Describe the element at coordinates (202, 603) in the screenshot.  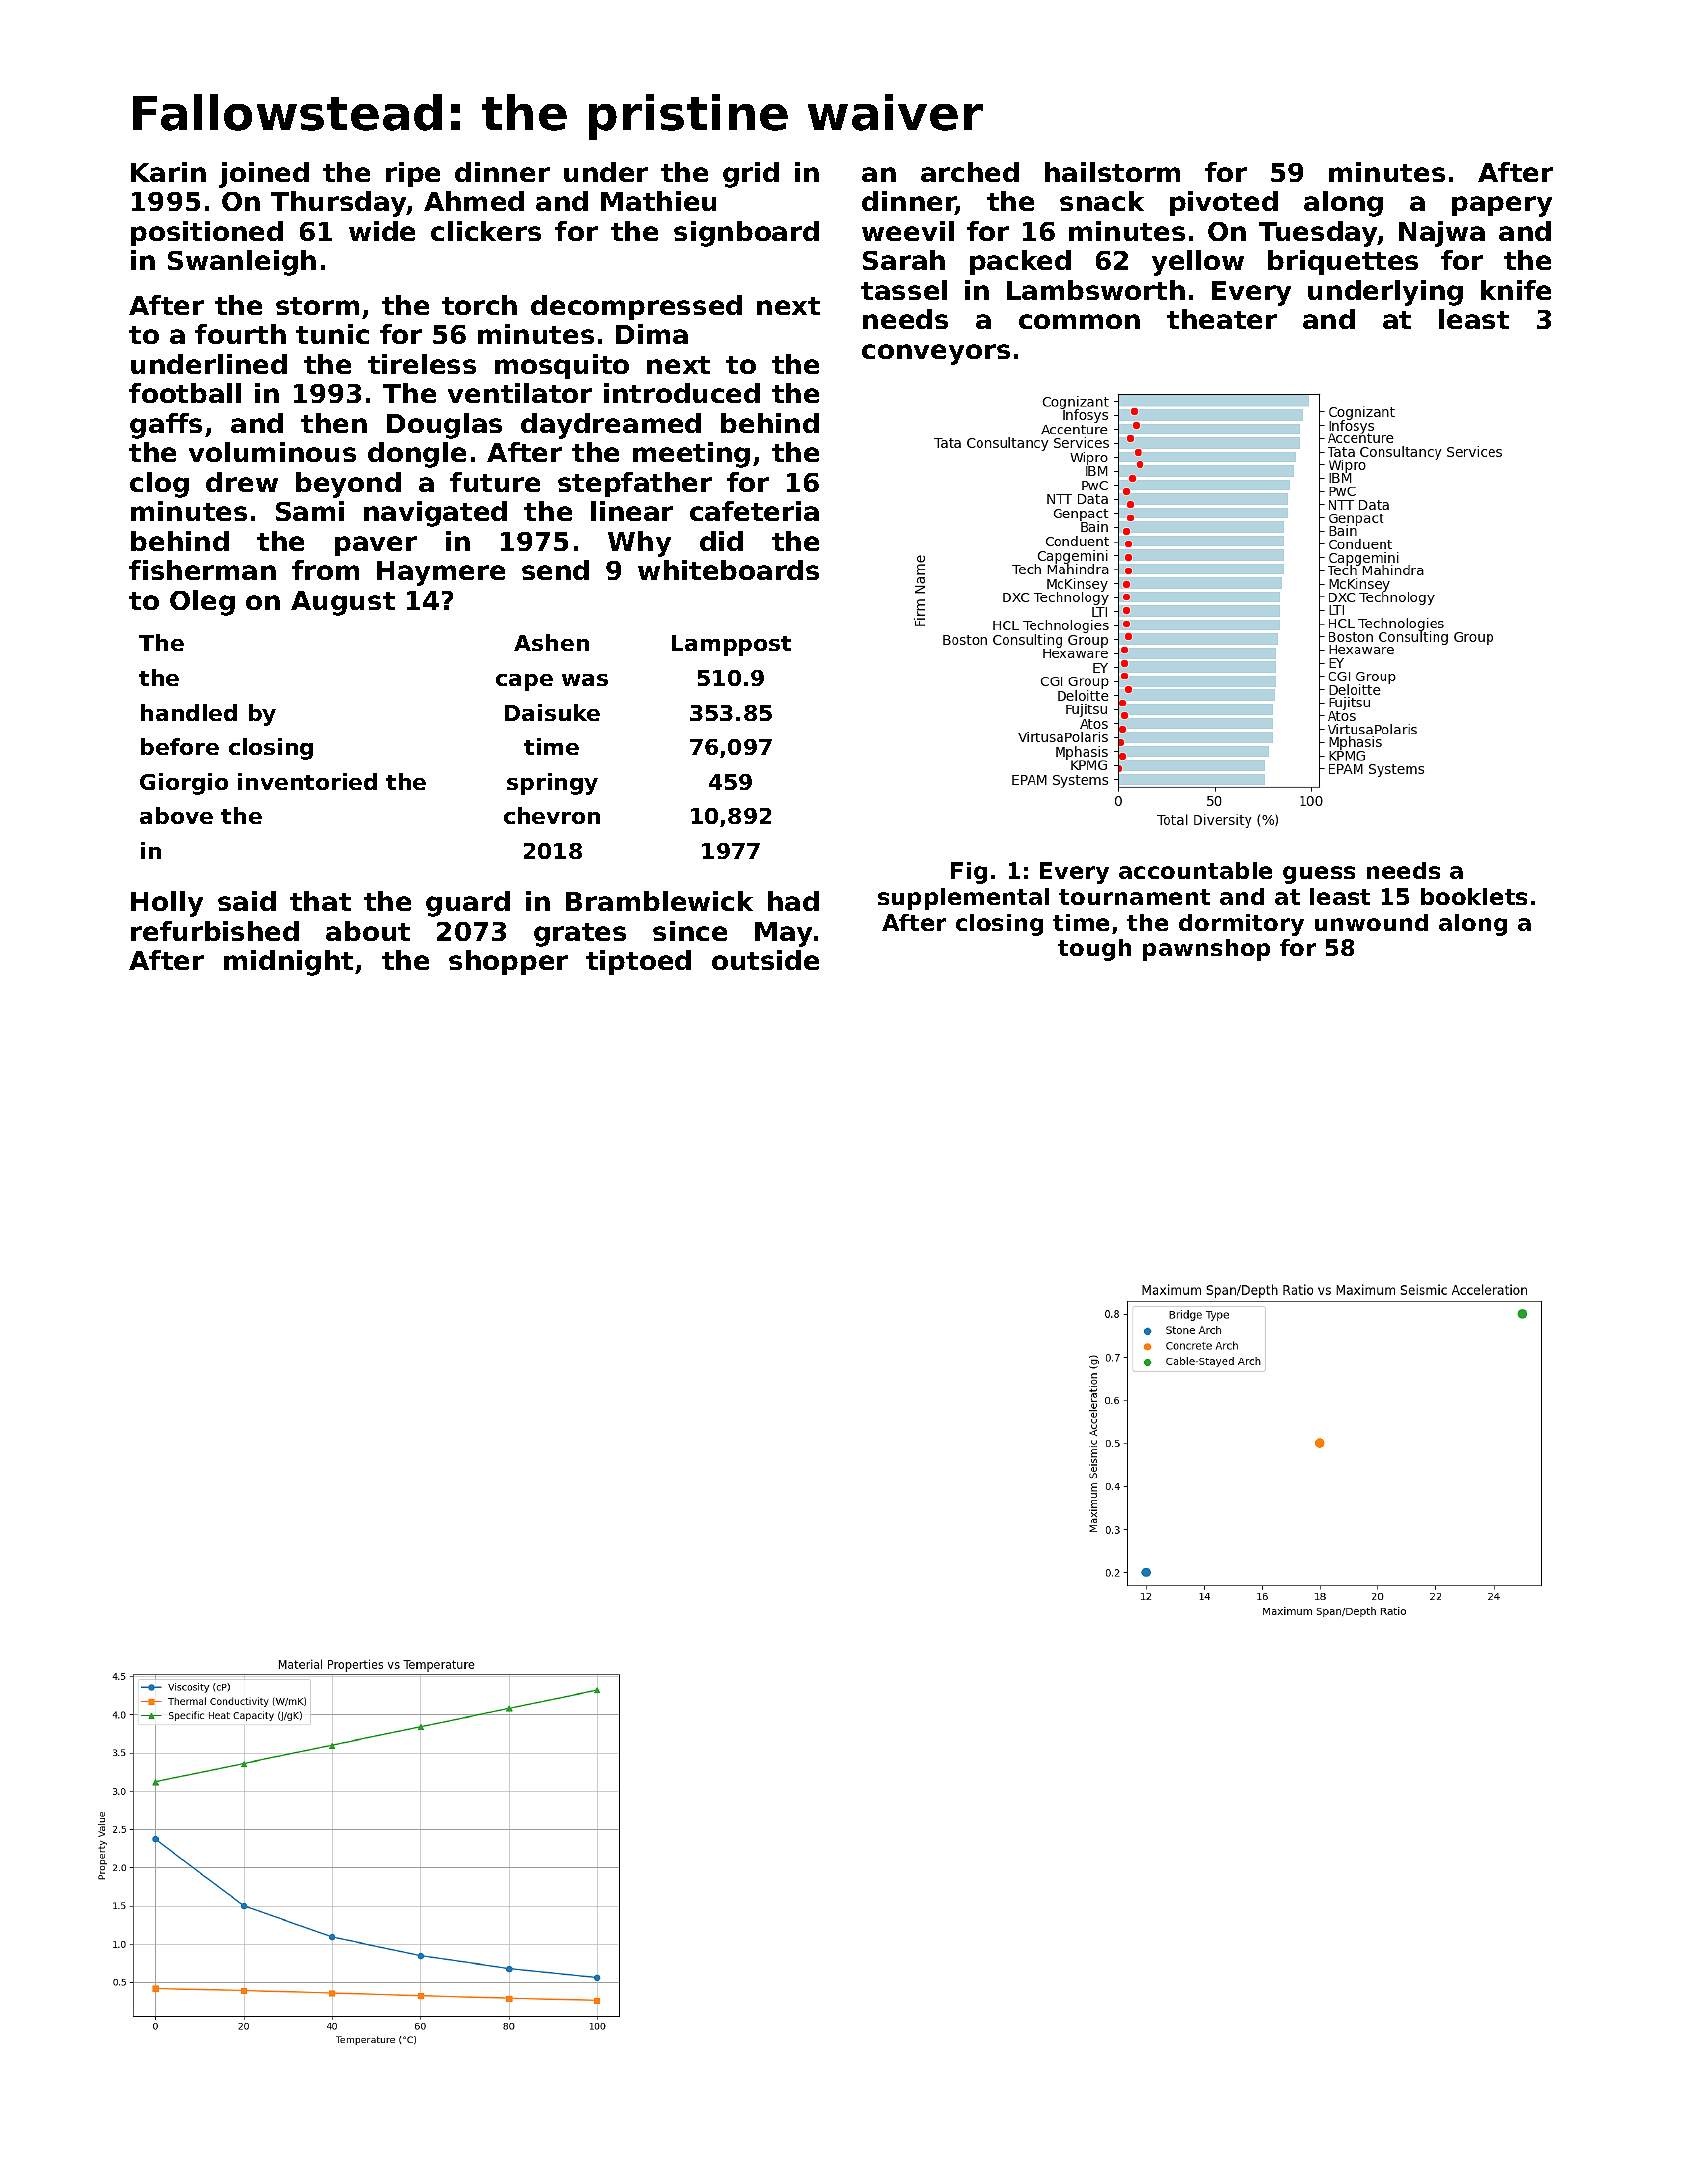
I see `Oleg` at that location.
